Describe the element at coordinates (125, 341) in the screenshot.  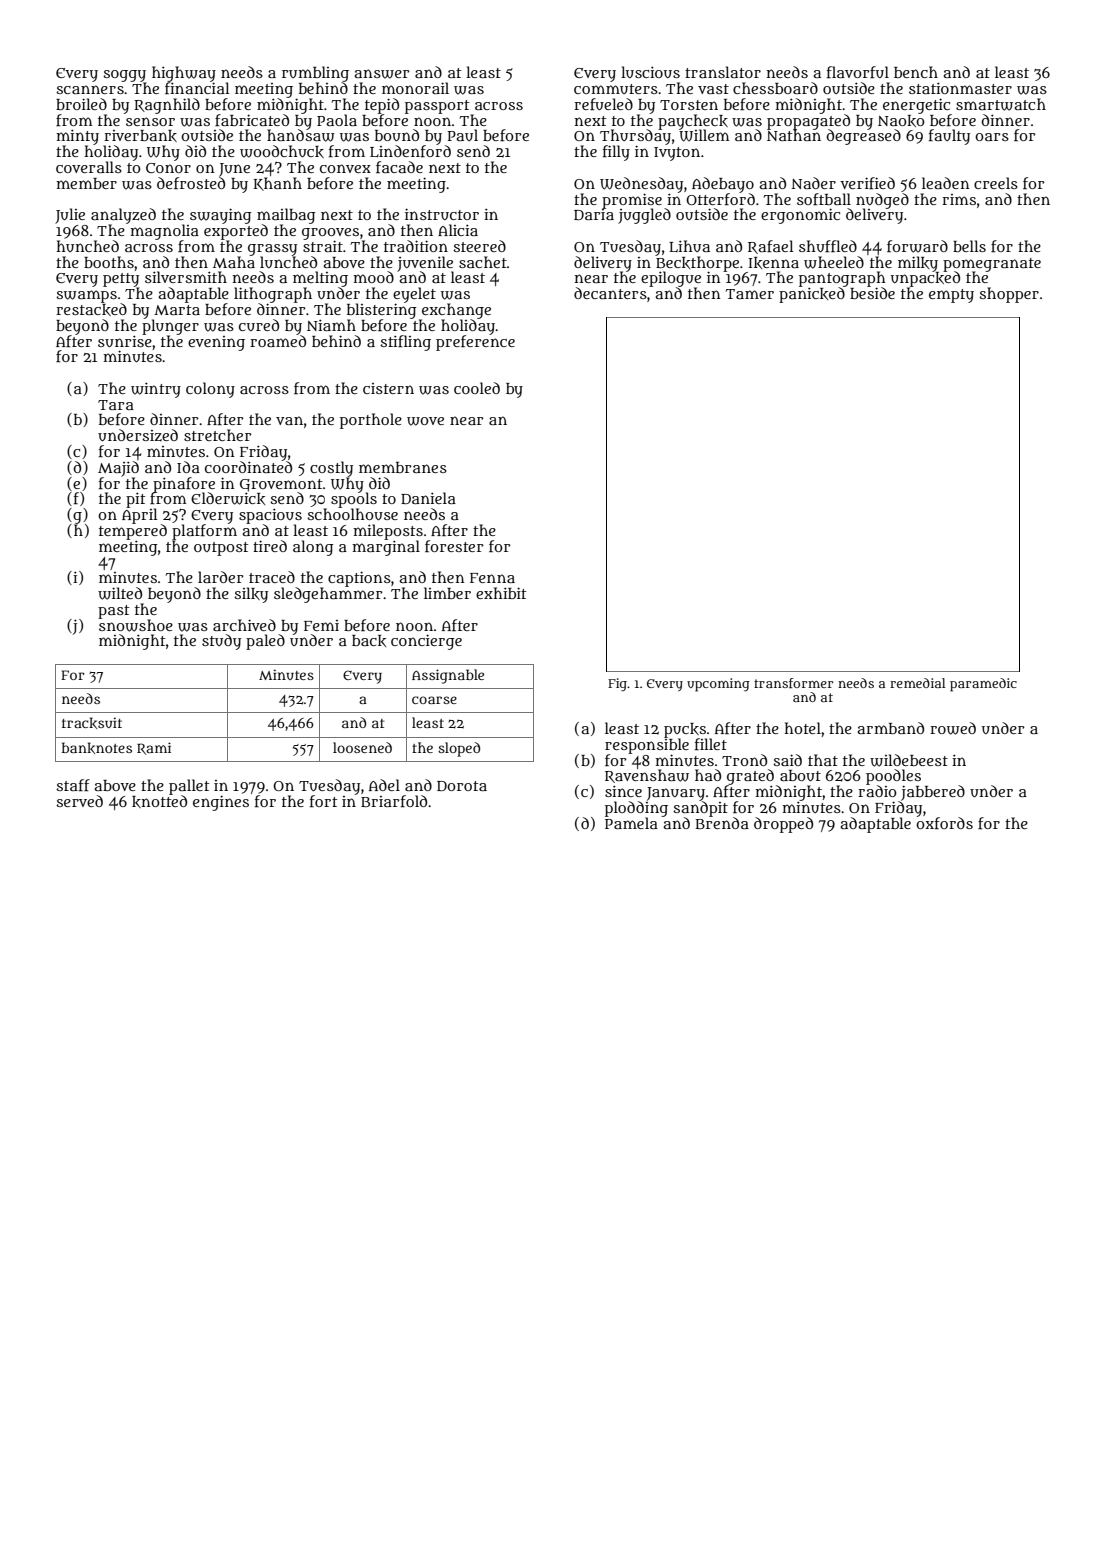
I see `sunrise` at that location.
